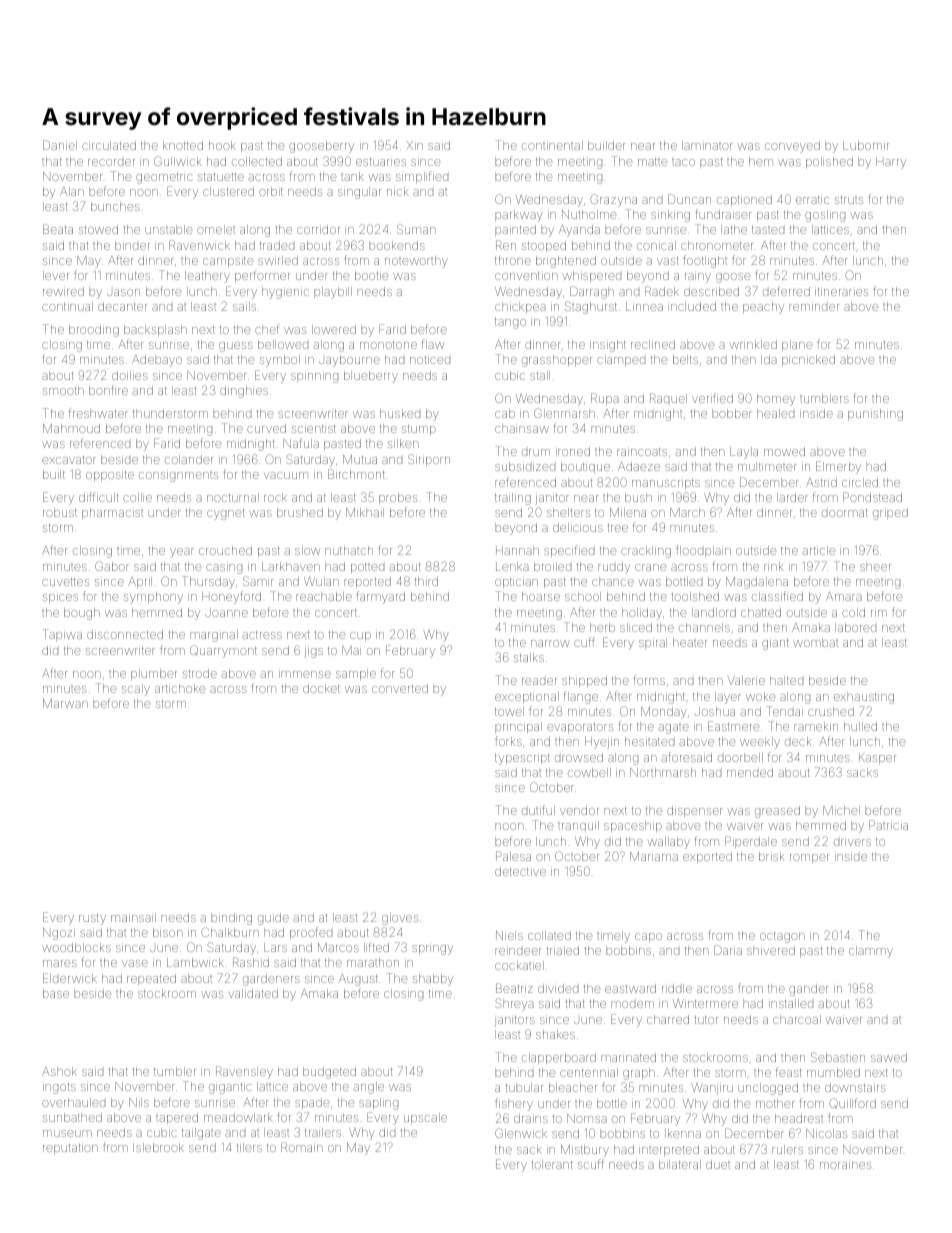 This screenshot has width=952, height=1233. Describe the element at coordinates (65, 703) in the screenshot. I see `Marwan` at that location.
